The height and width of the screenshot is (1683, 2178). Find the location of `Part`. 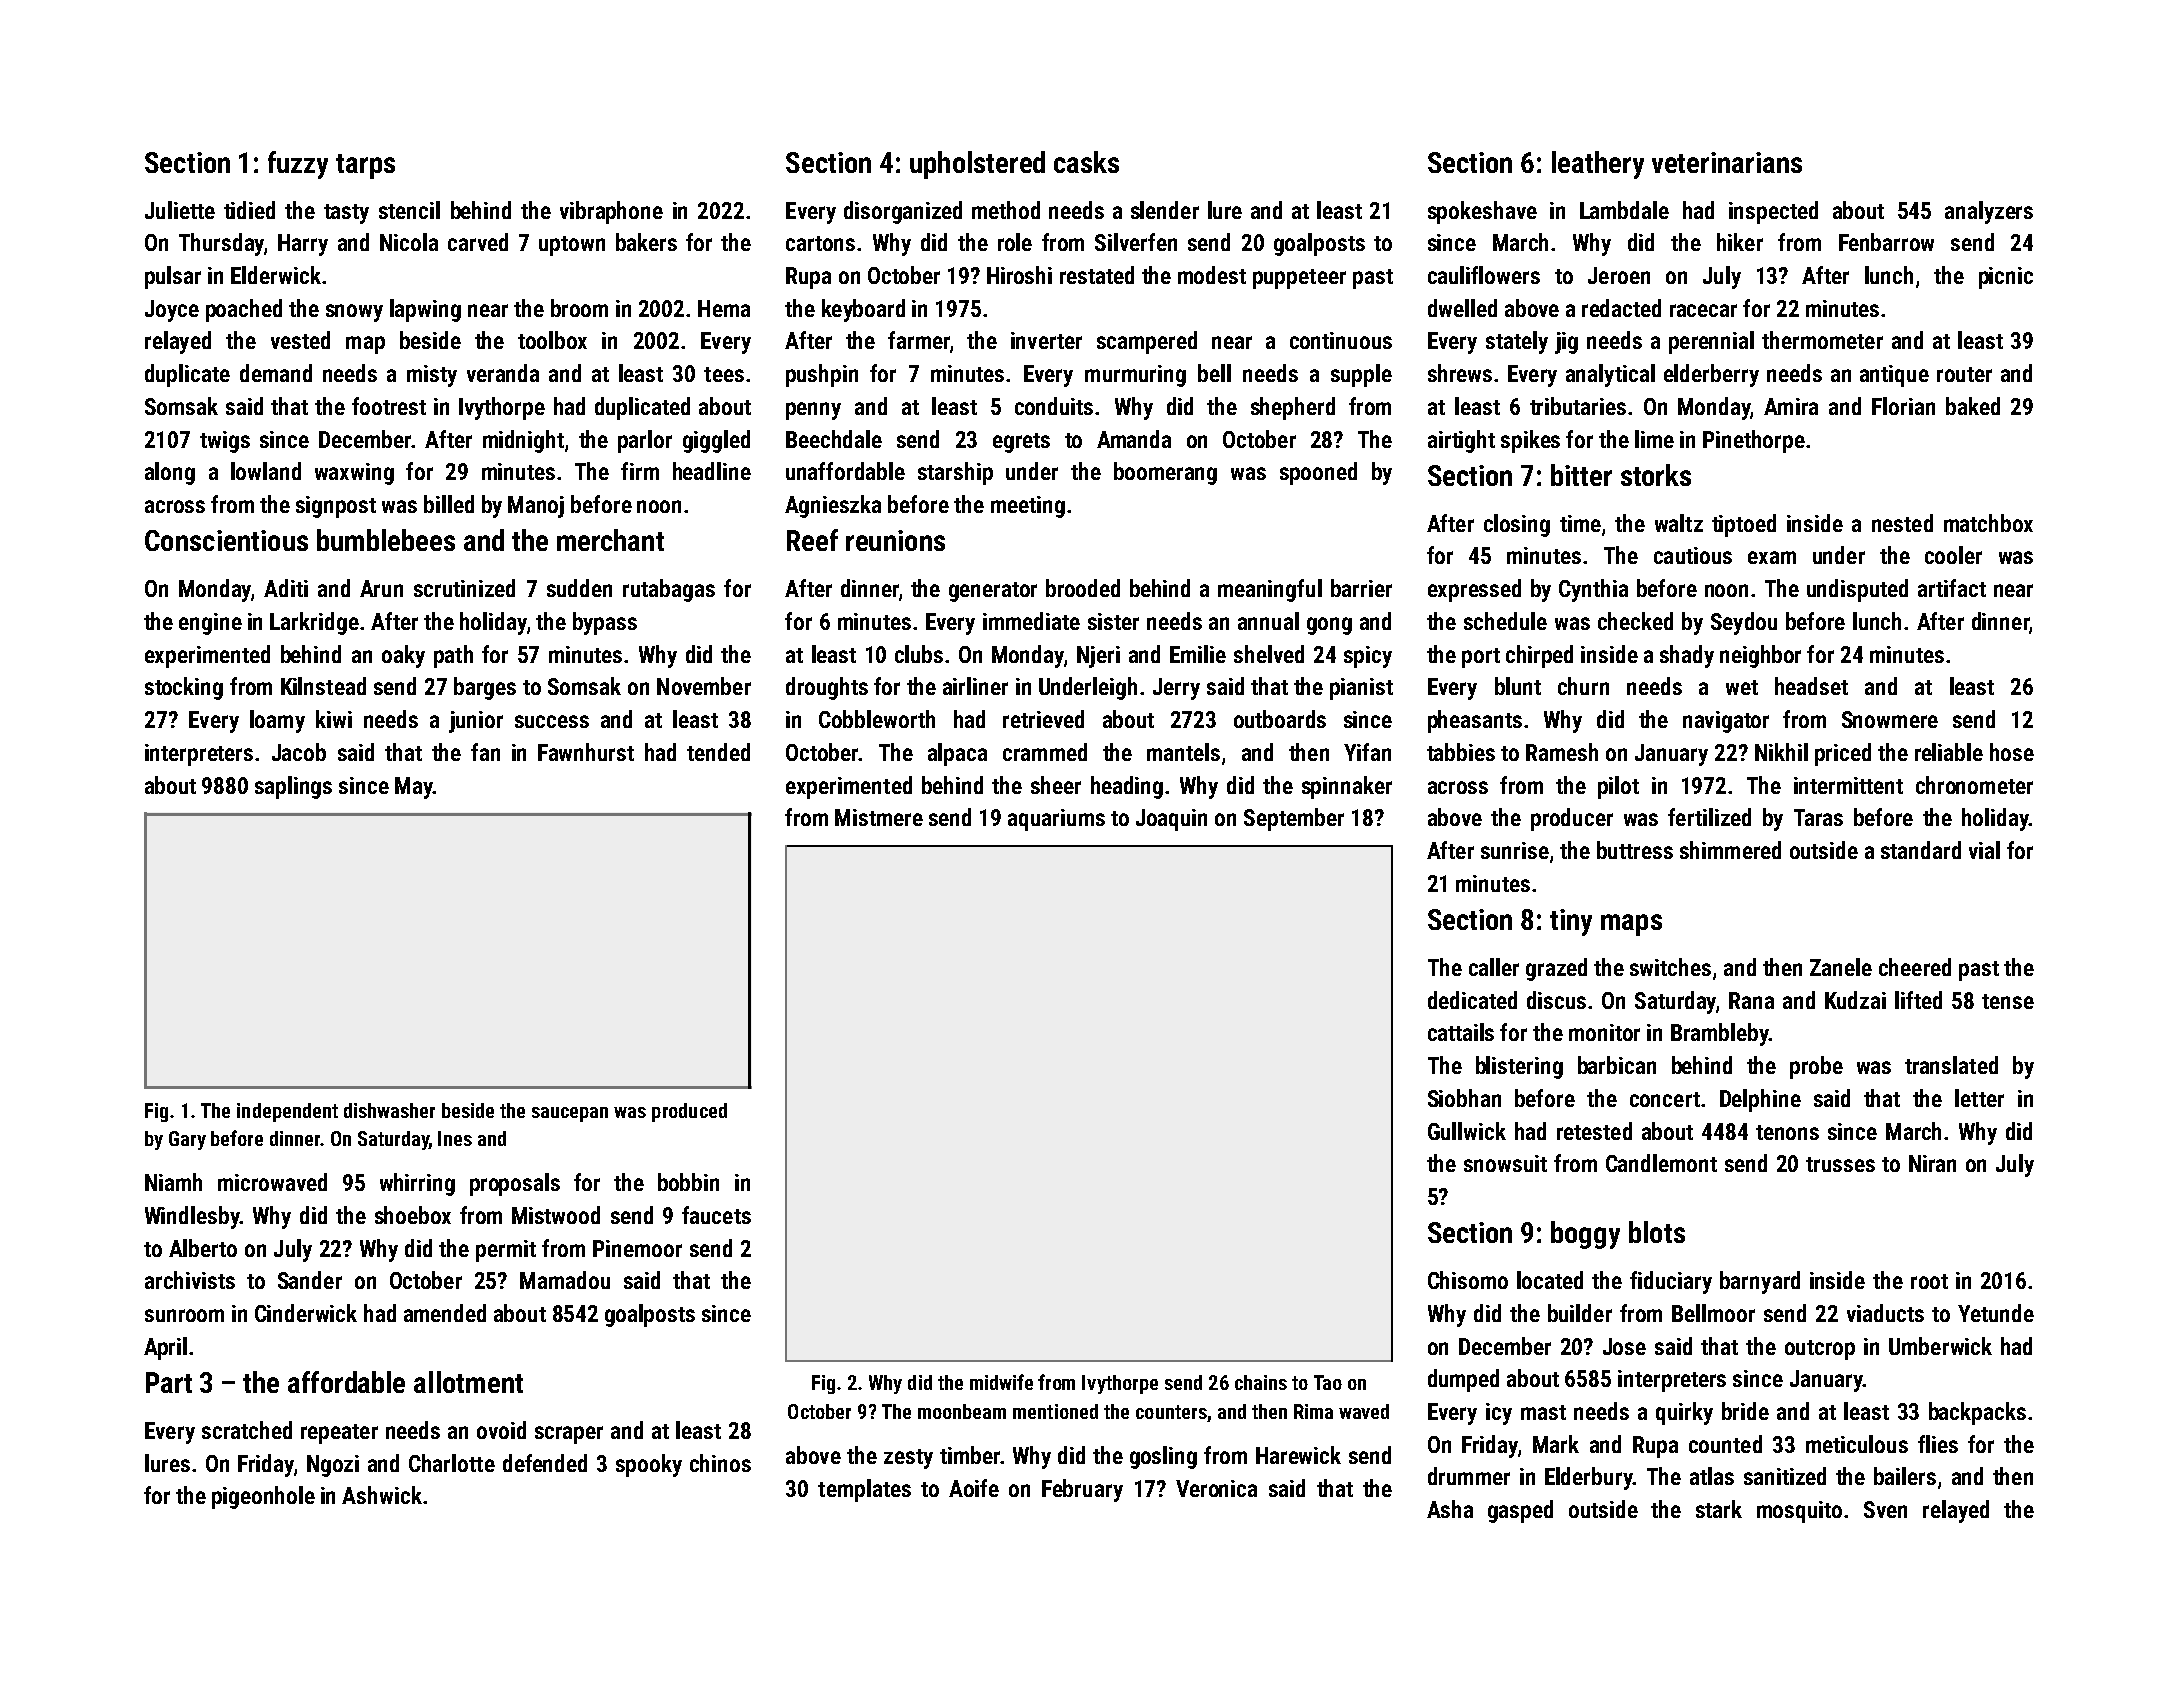

Part is located at coordinates (169, 1382).
